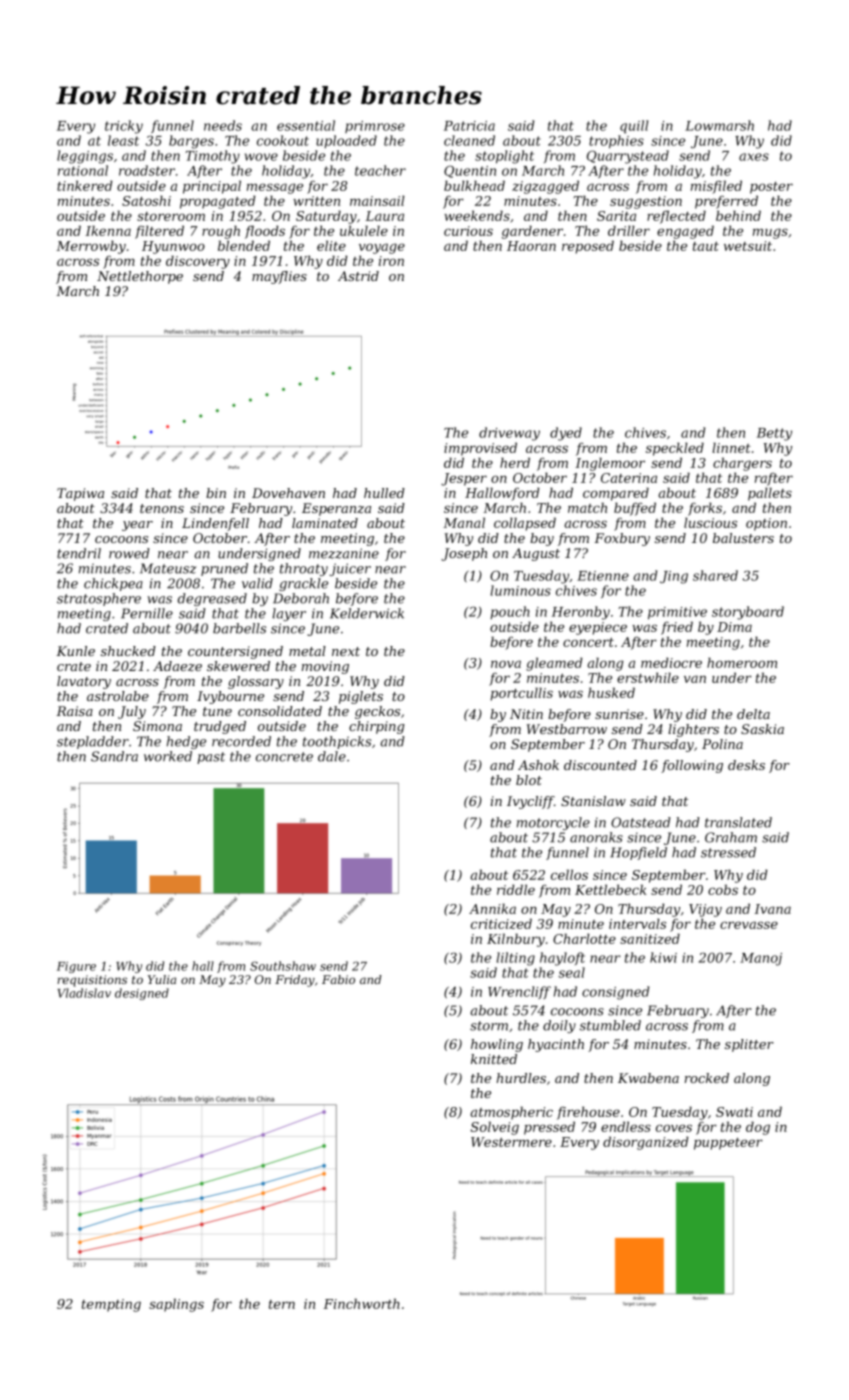  Describe the element at coordinates (772, 909) in the page. I see `Ivana` at that location.
